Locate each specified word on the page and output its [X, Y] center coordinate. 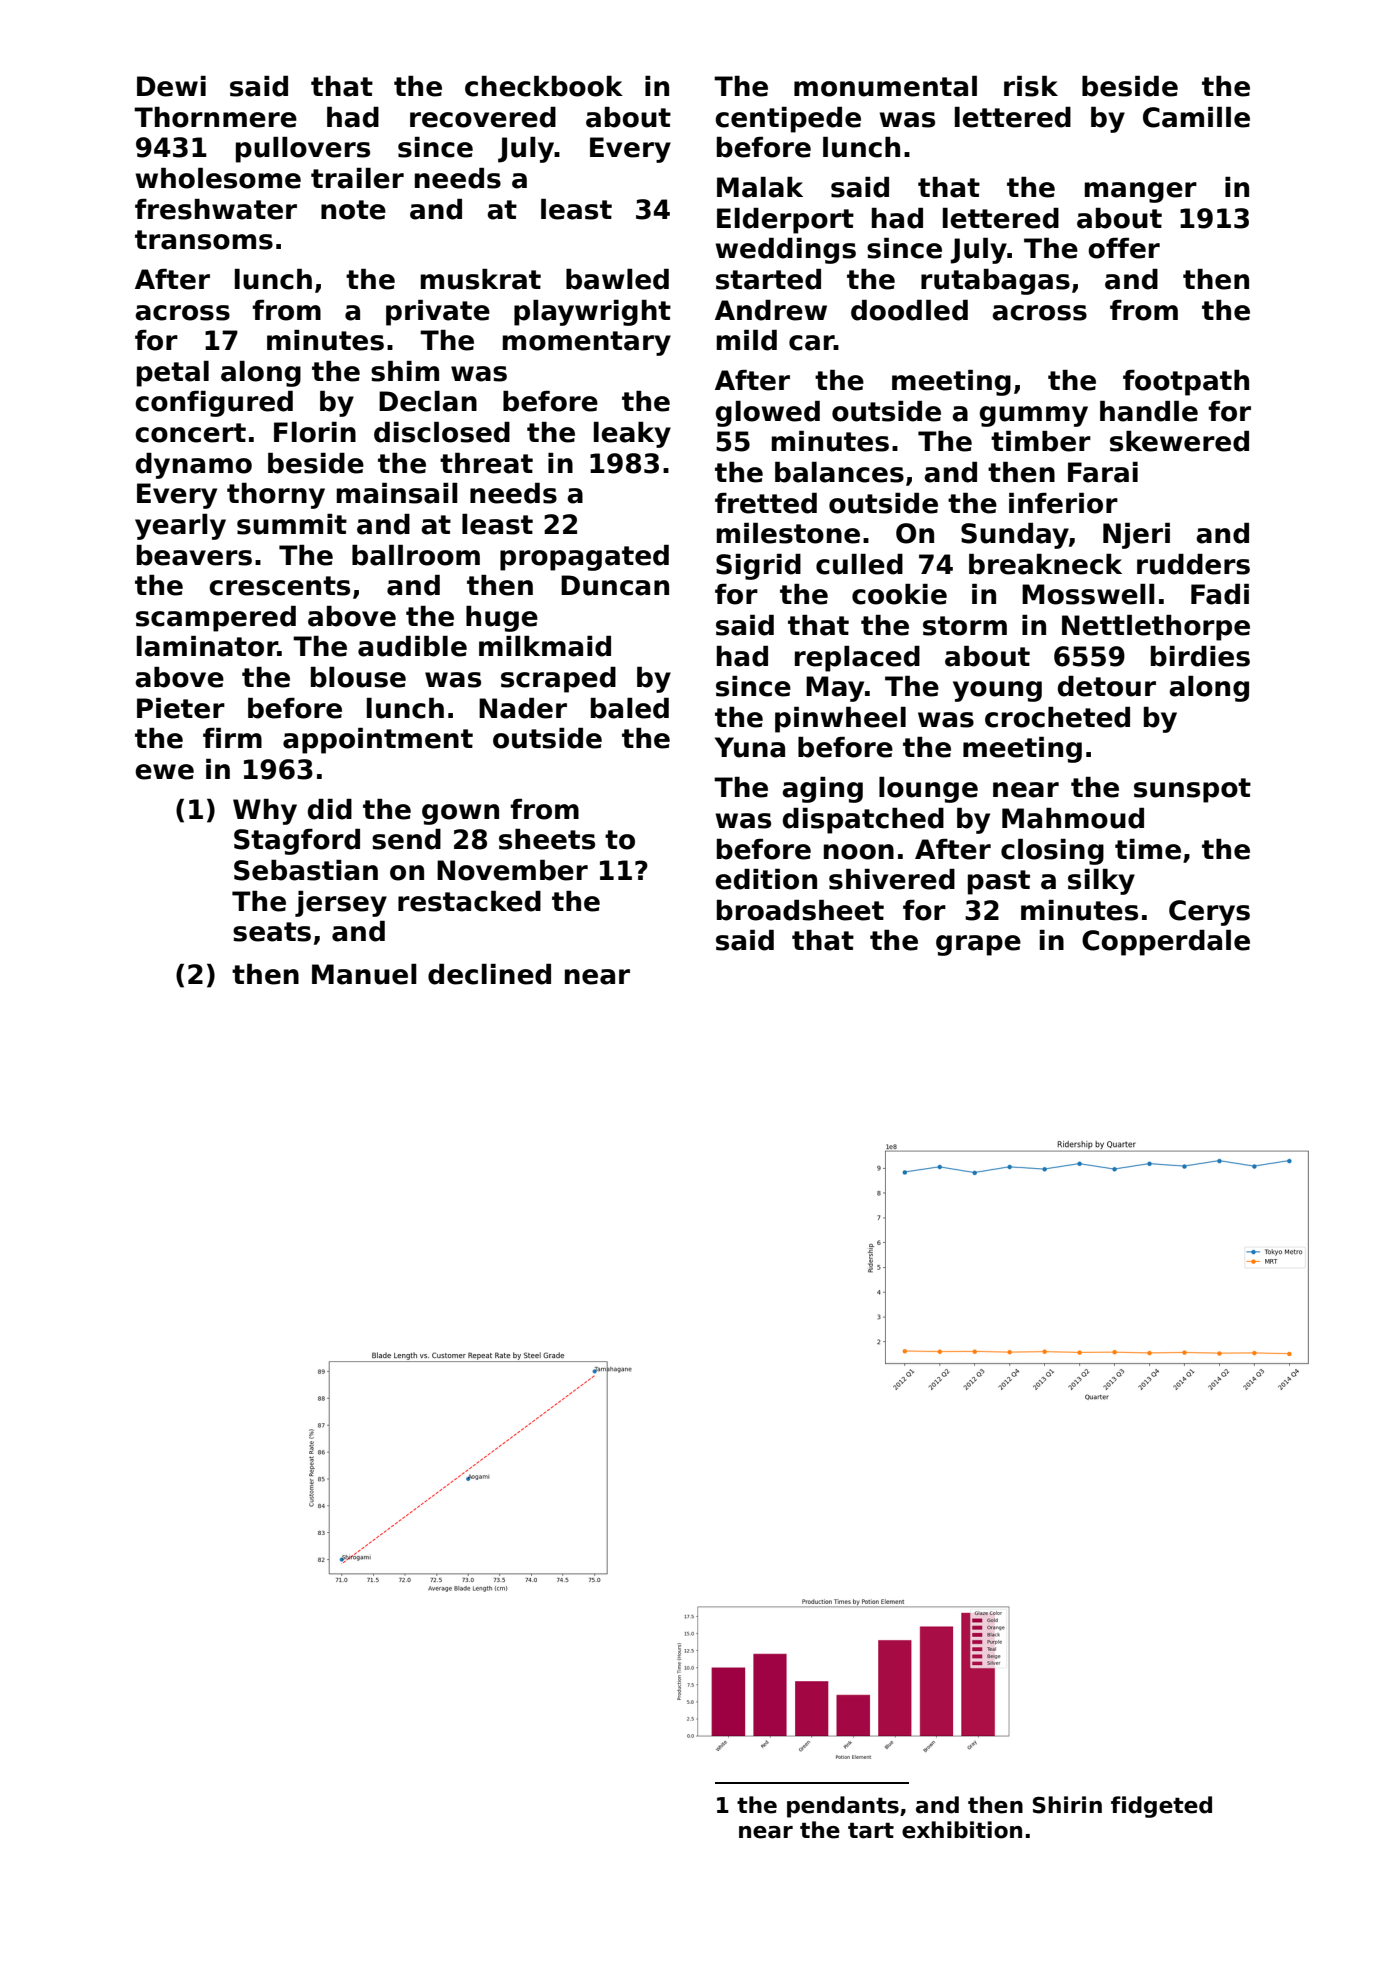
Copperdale [1166, 943]
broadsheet [800, 910]
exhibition [962, 1830]
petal [173, 374]
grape [978, 945]
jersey [341, 904]
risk [1031, 86]
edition [766, 879]
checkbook [544, 86]
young [997, 691]
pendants [843, 1807]
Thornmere [215, 117]
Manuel [364, 974]
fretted [766, 503]
